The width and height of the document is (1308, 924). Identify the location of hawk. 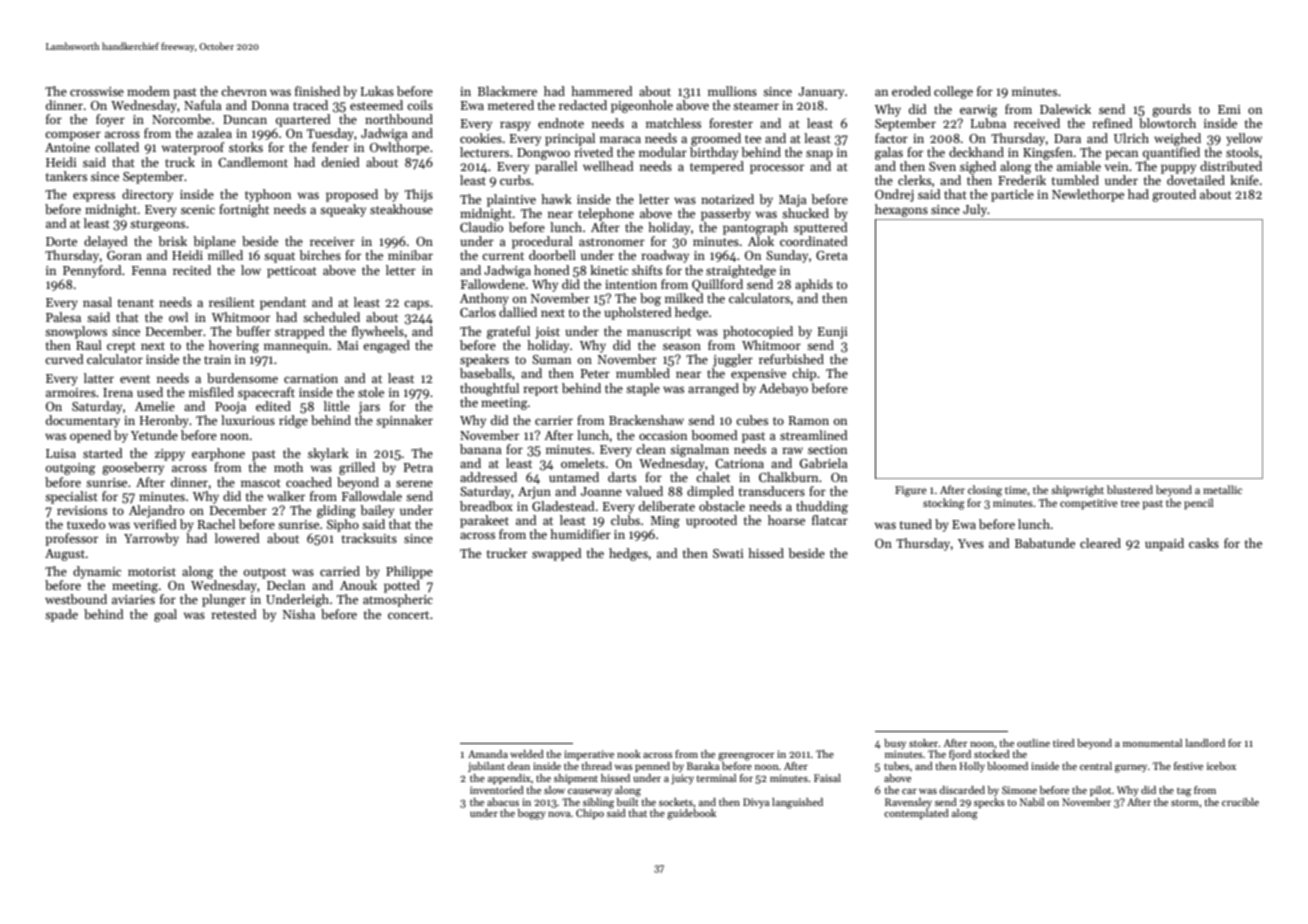
(556, 199).
